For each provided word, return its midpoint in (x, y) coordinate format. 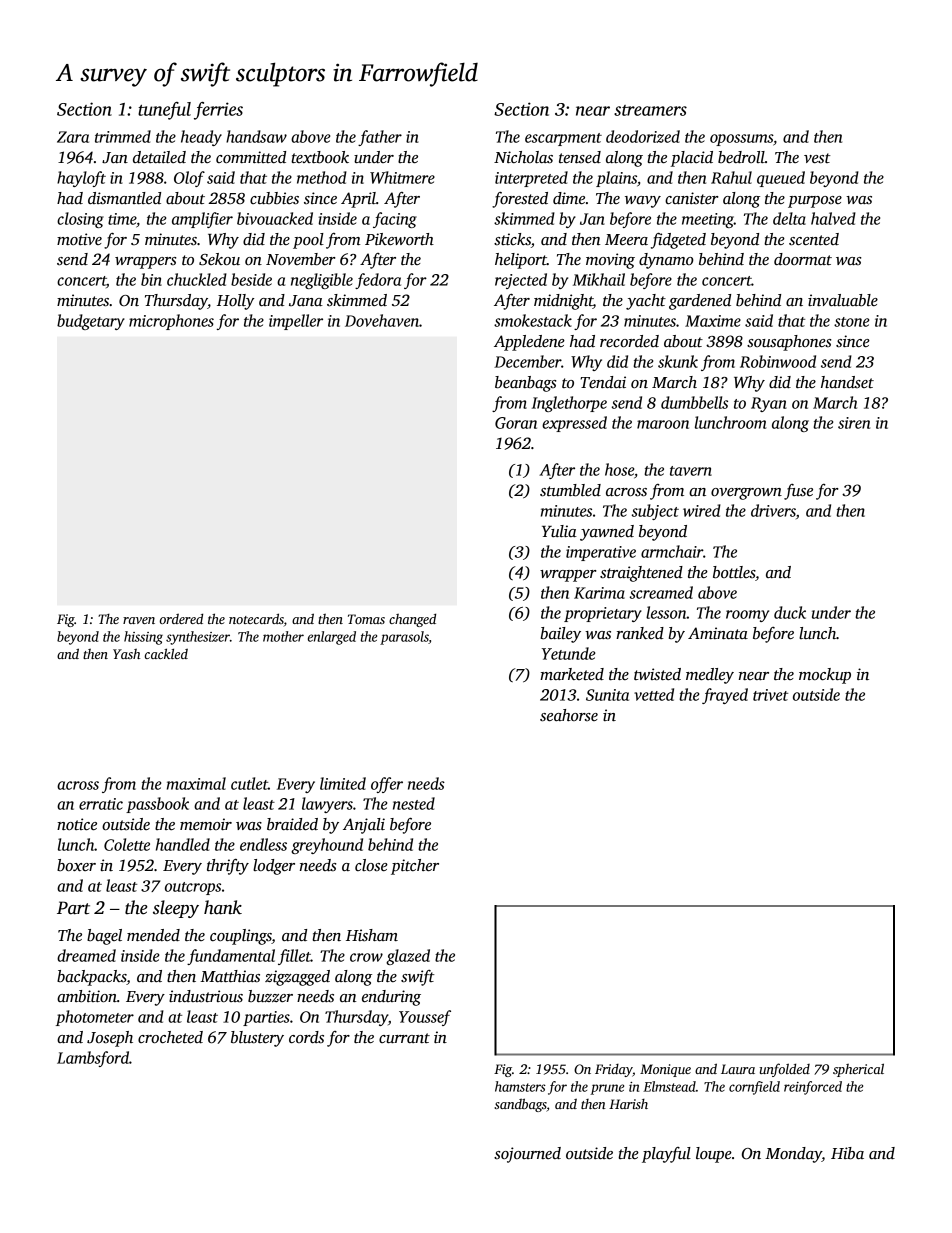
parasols (404, 638)
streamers (650, 110)
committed (251, 157)
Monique (665, 1070)
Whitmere (402, 177)
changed (412, 620)
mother (283, 636)
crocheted (170, 1037)
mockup (825, 676)
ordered (181, 618)
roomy (747, 616)
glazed (408, 957)
